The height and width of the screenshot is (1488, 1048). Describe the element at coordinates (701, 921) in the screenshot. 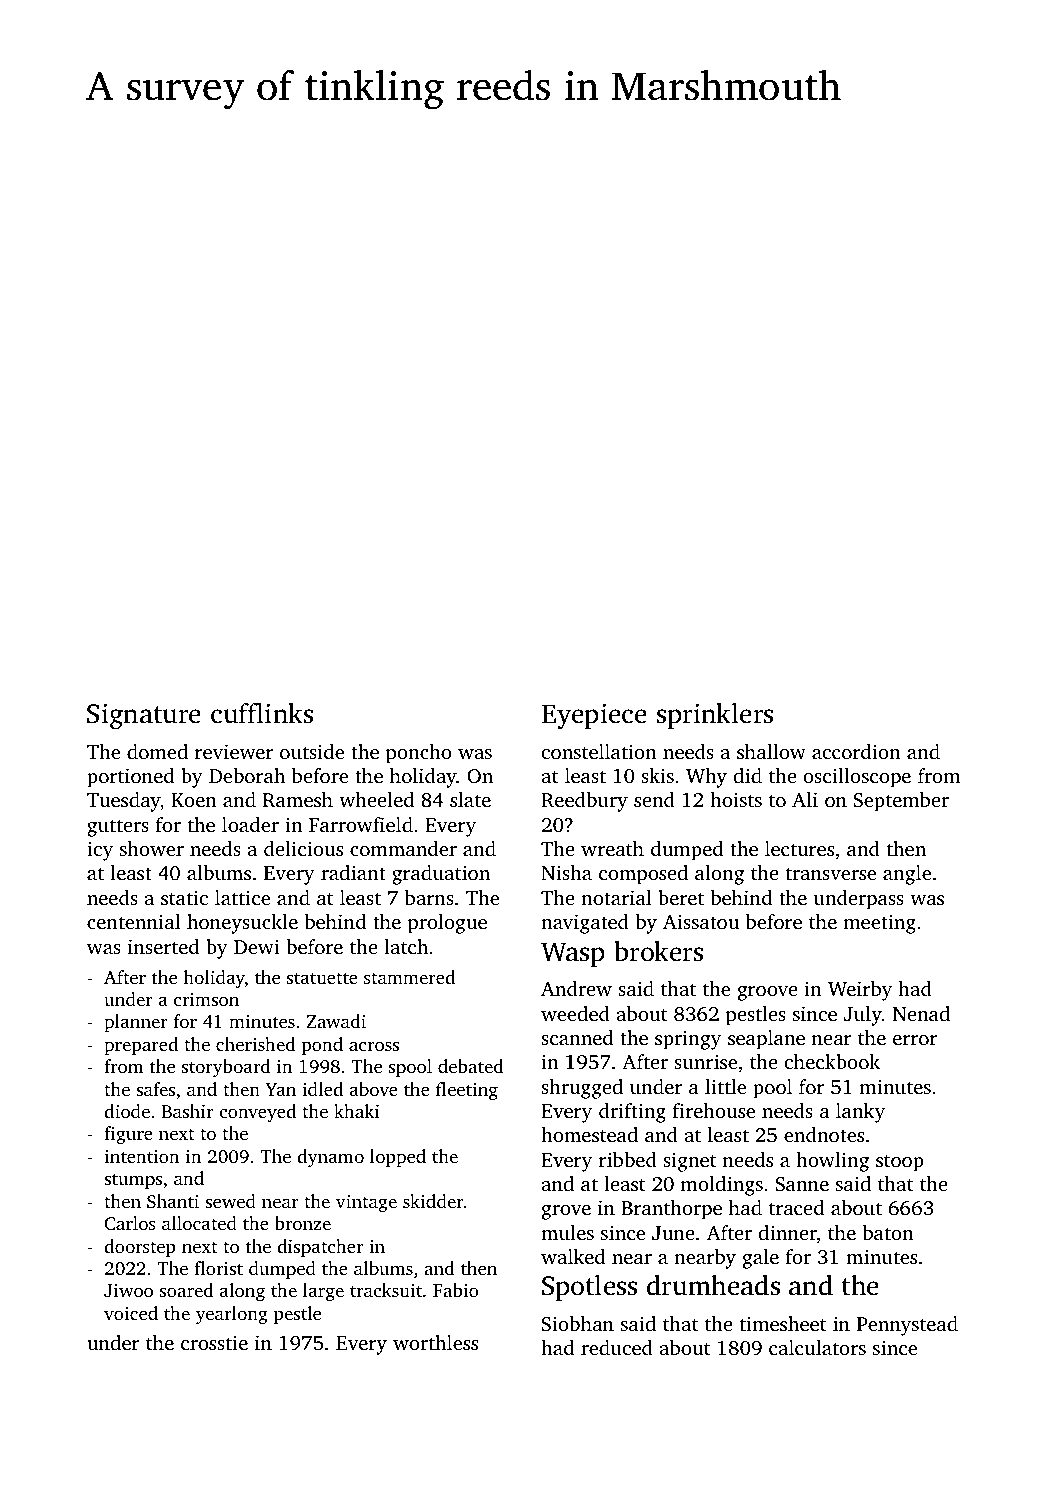

I see `Aissatou` at that location.
